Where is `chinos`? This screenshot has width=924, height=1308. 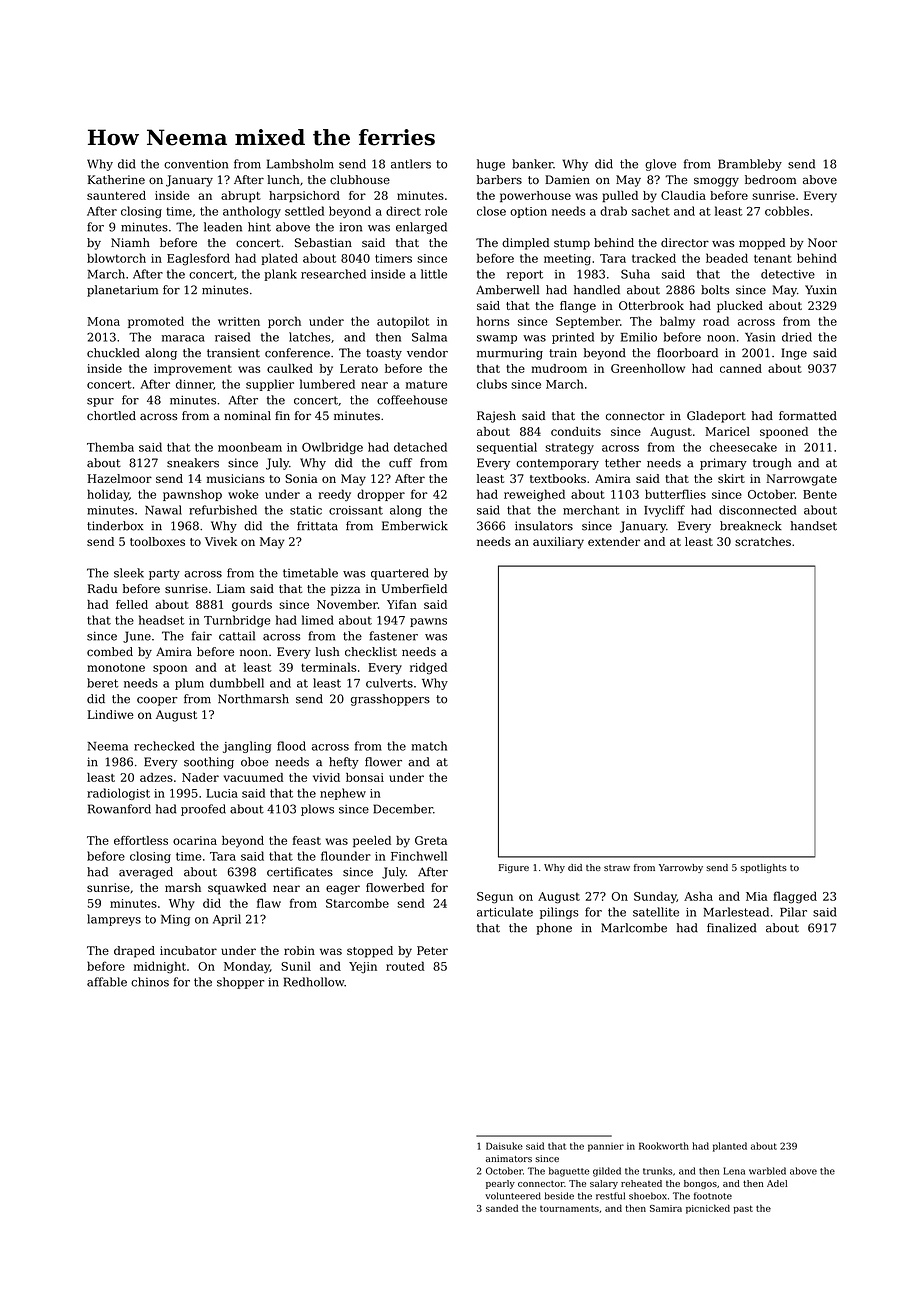
chinos is located at coordinates (150, 982).
